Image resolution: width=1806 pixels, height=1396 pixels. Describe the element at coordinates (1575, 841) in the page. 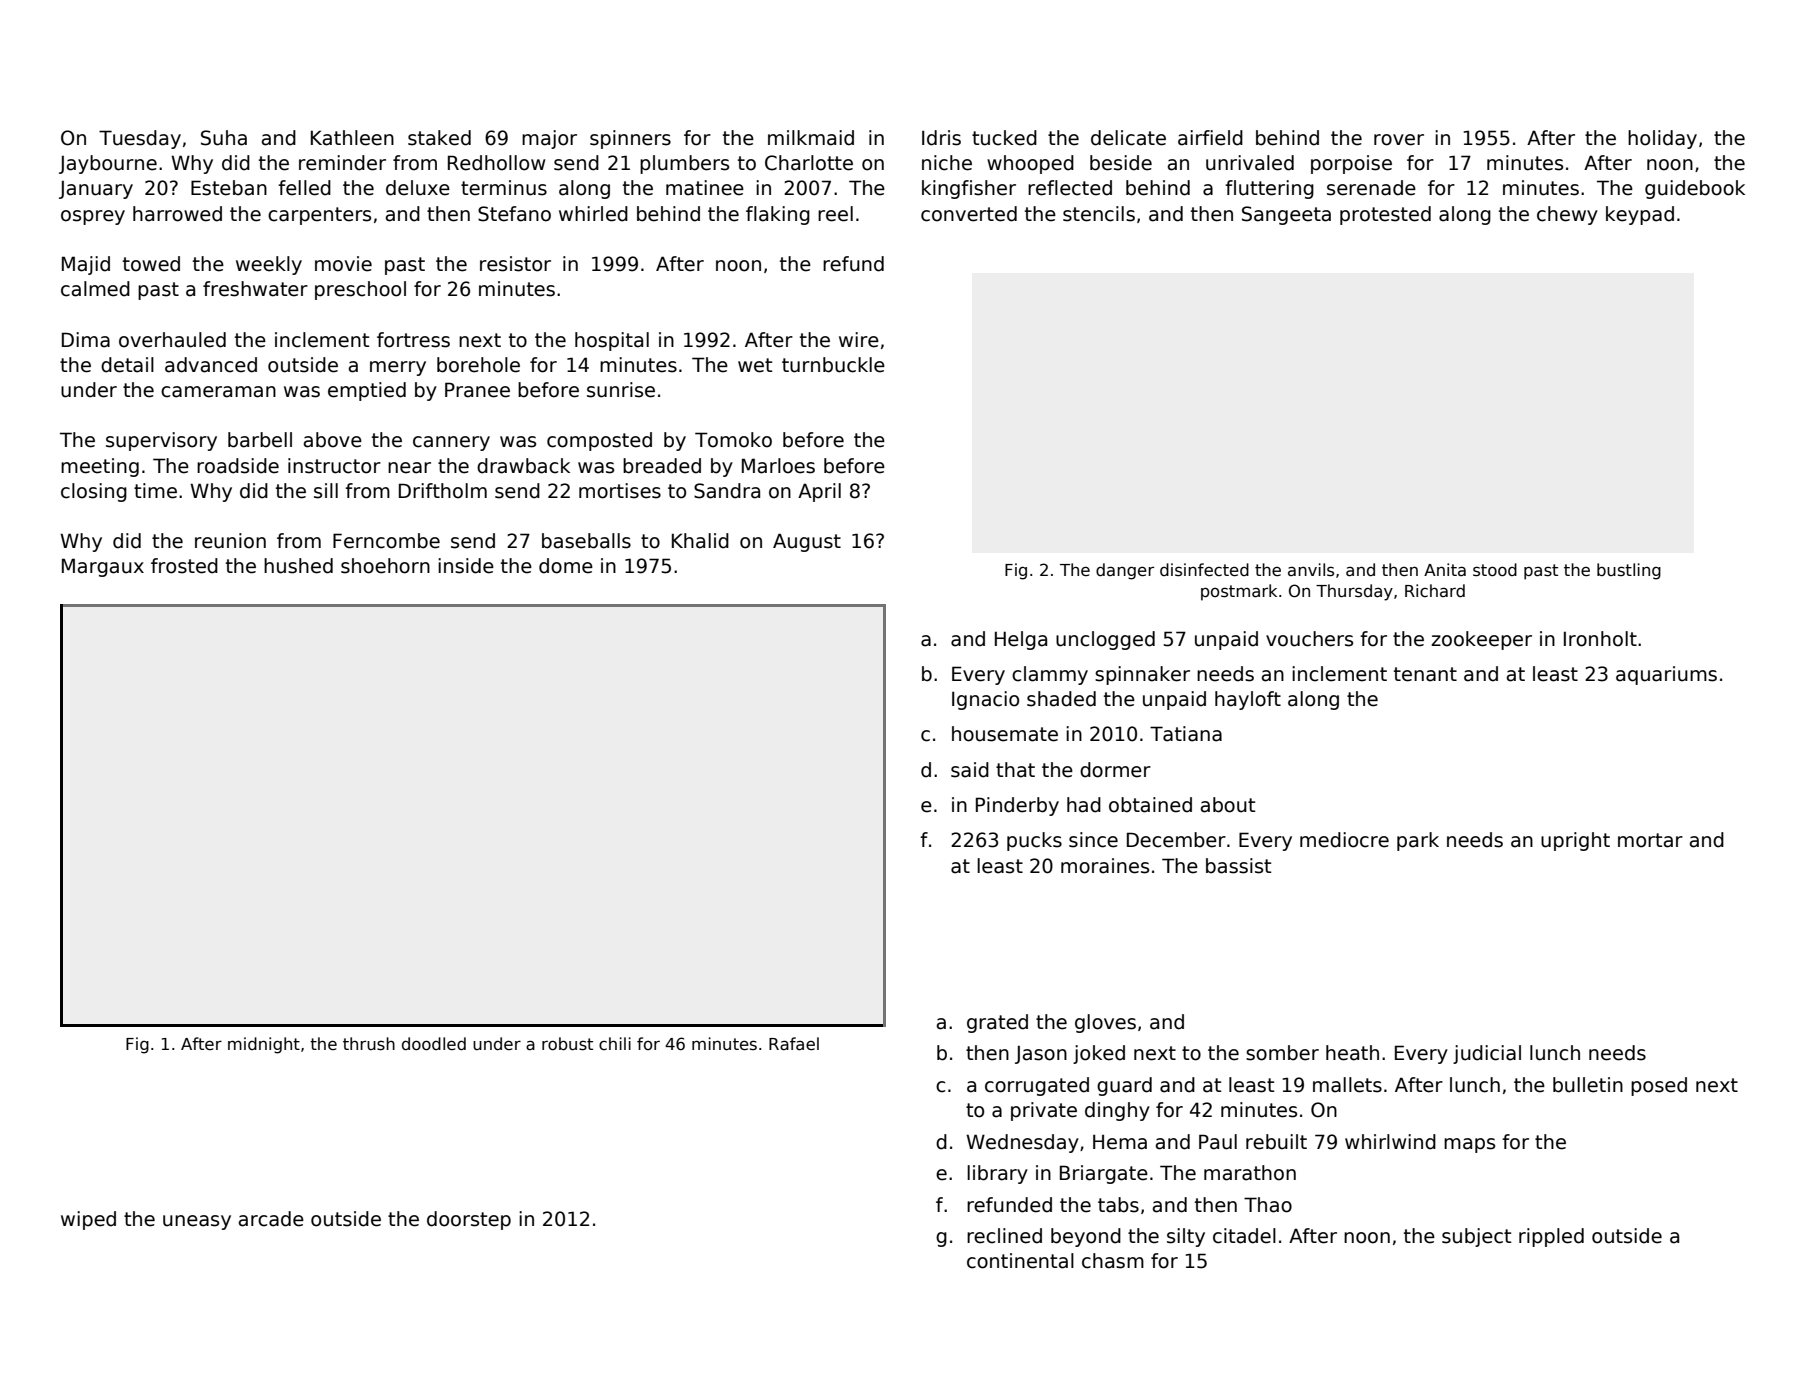

I see `upright` at that location.
